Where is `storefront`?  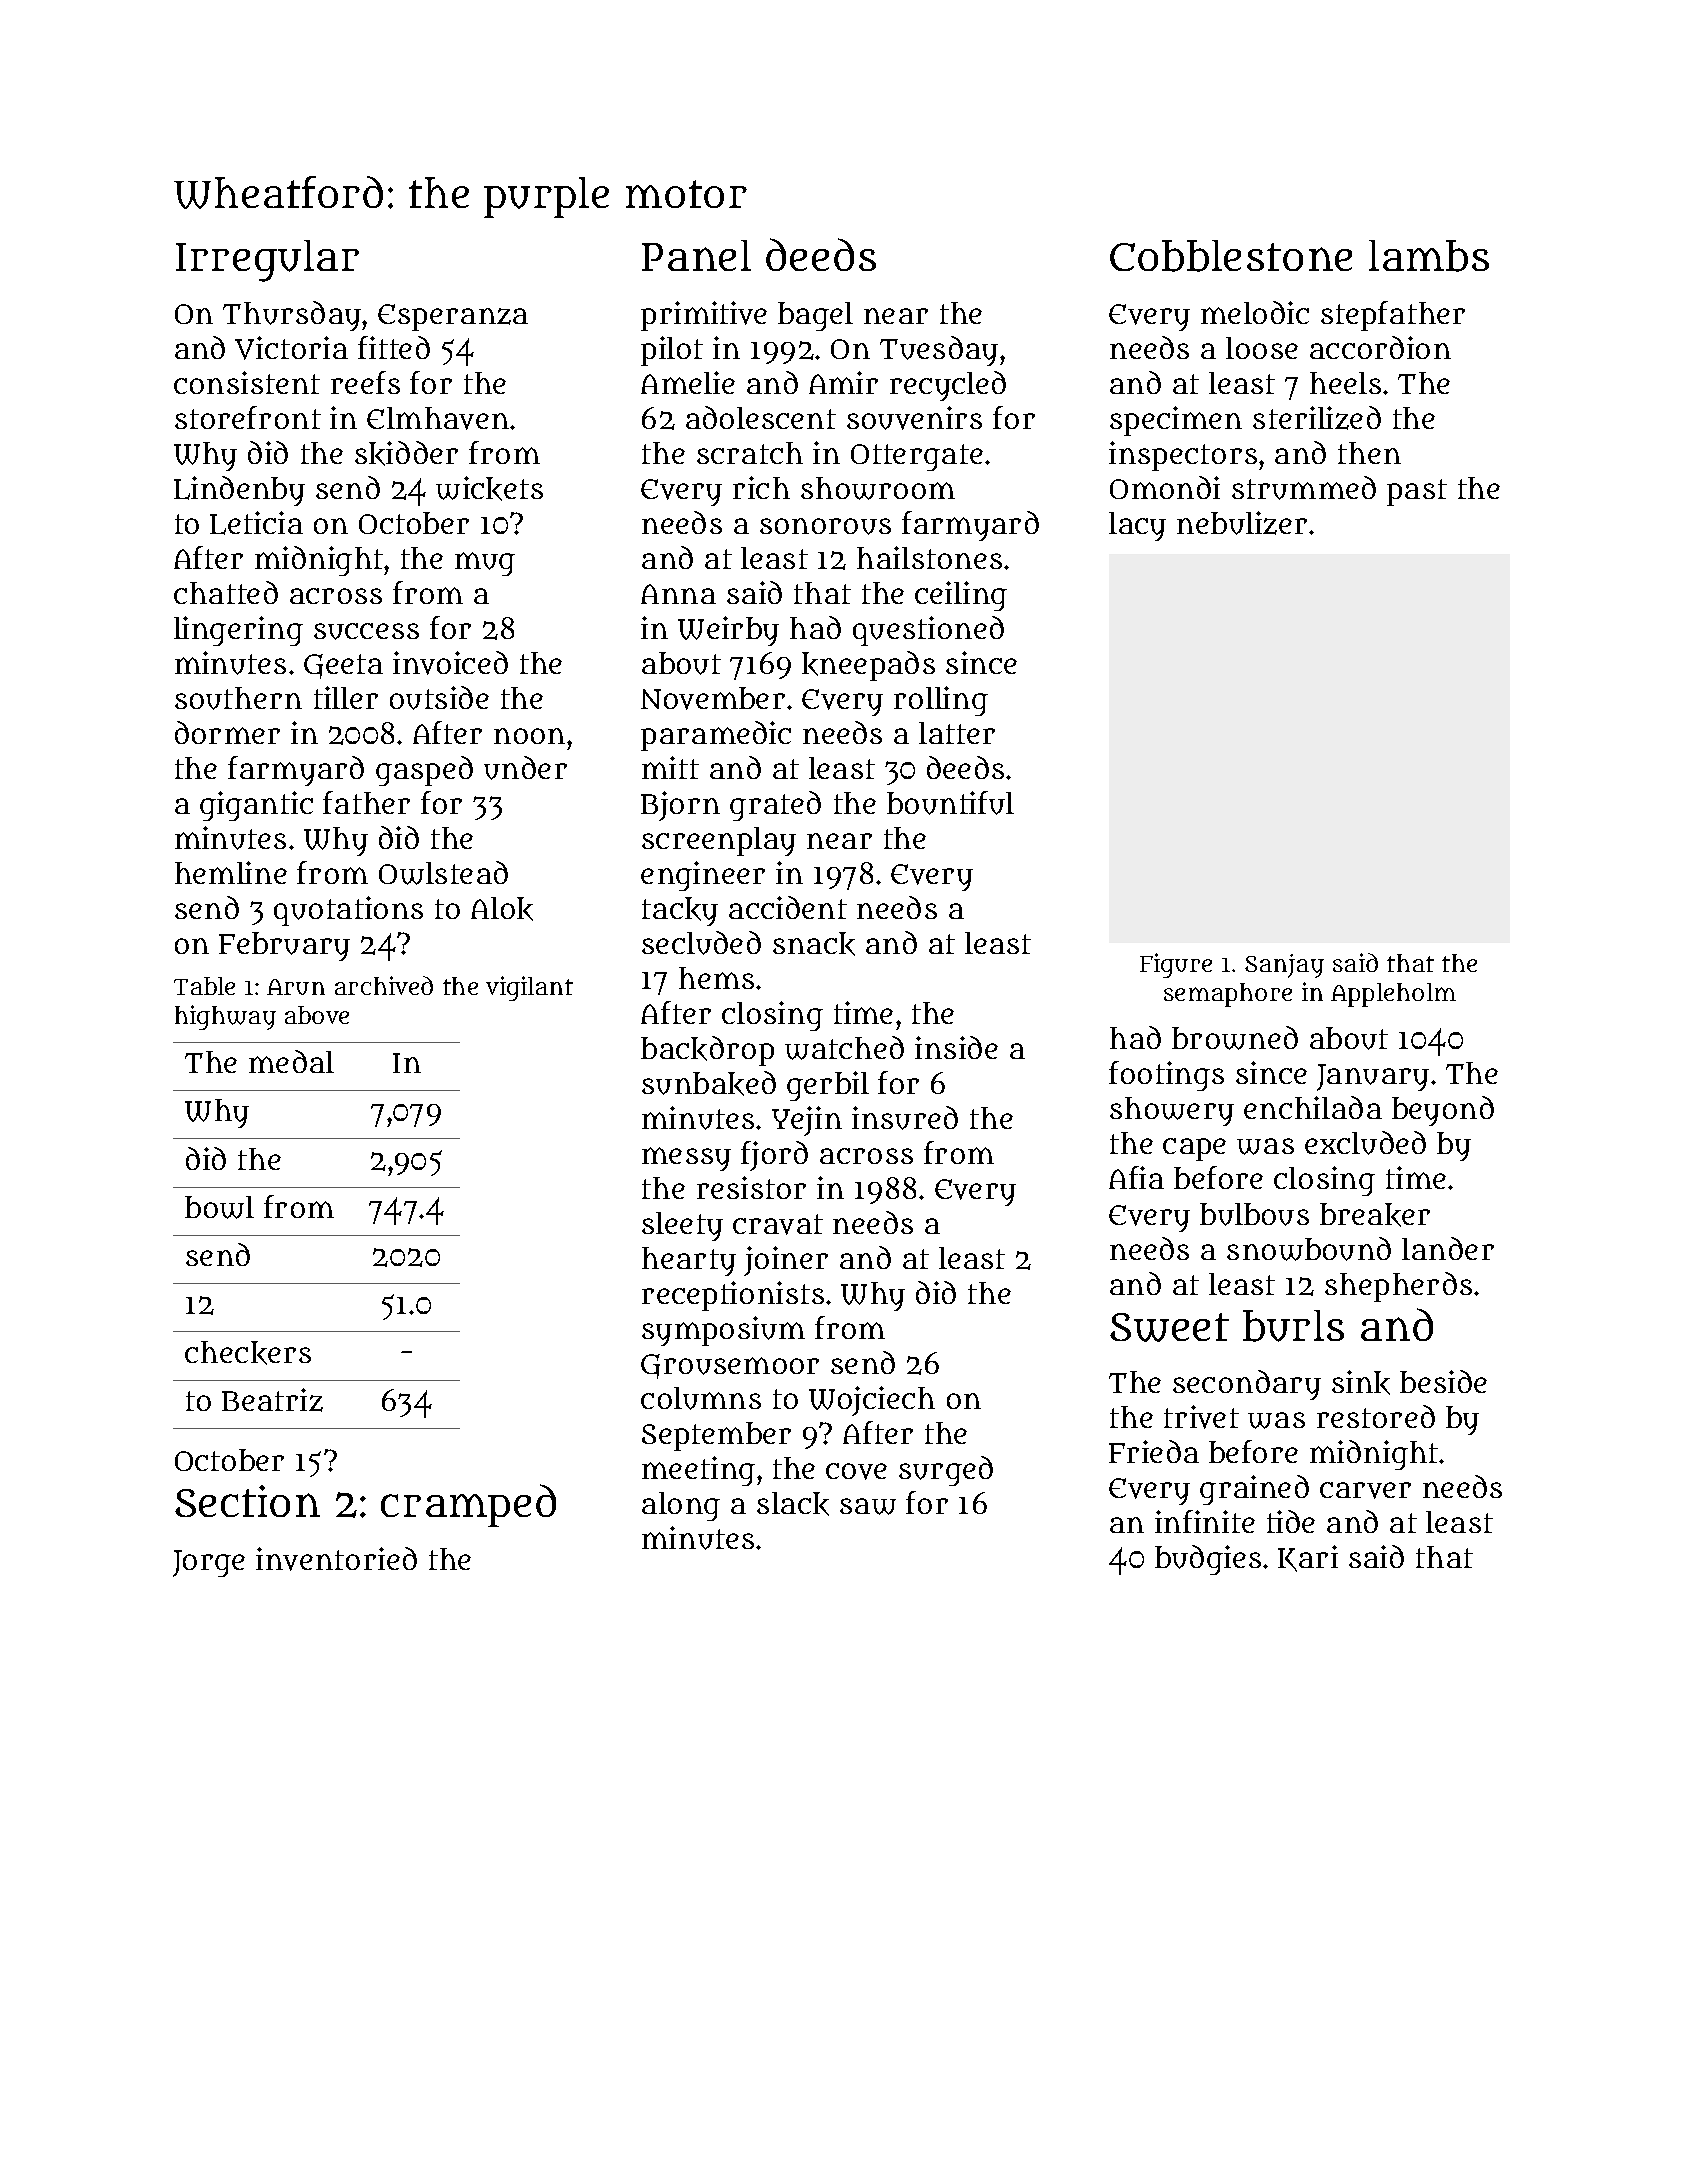
storefront is located at coordinates (248, 417).
